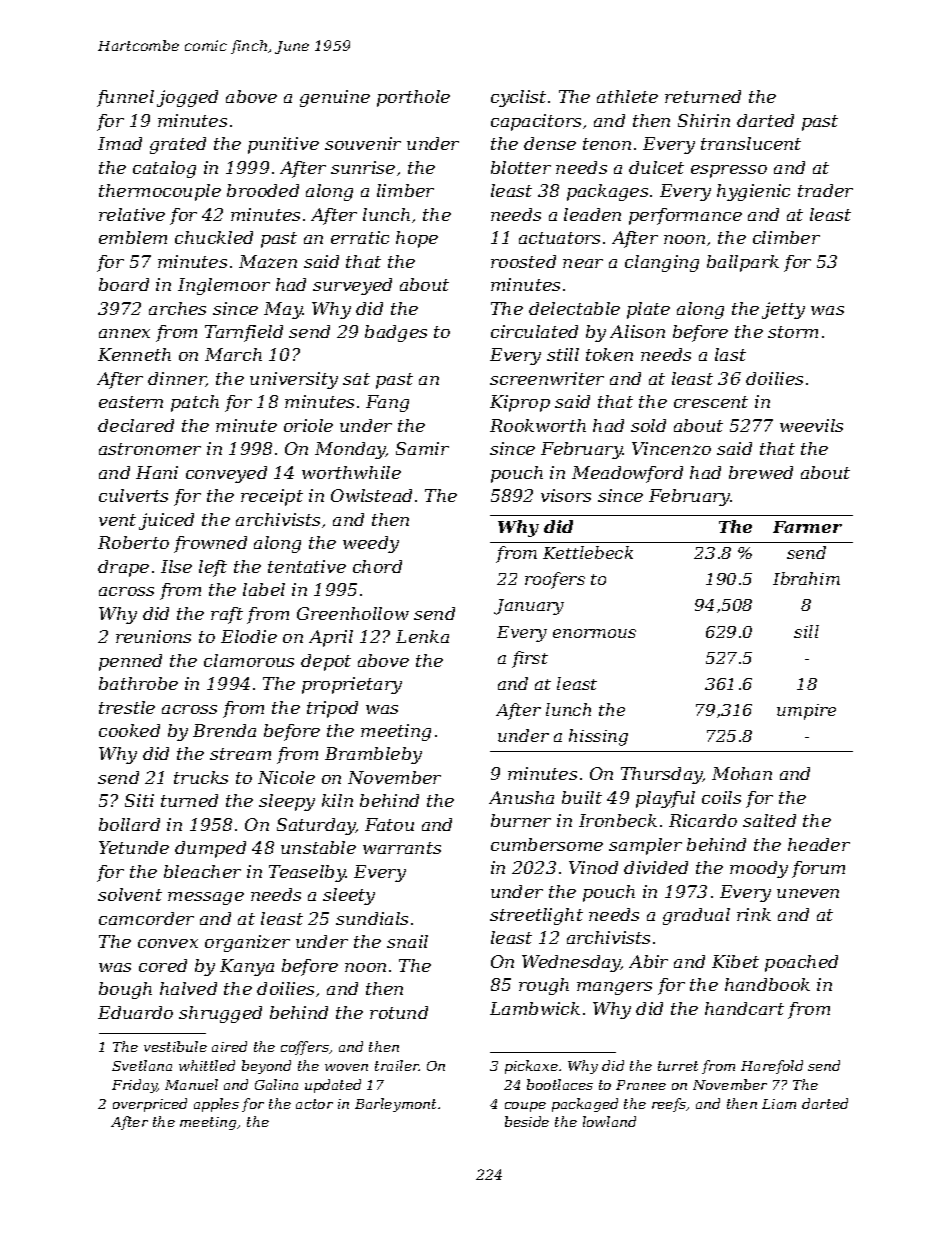  What do you see at coordinates (213, 568) in the page?
I see `left` at bounding box center [213, 568].
